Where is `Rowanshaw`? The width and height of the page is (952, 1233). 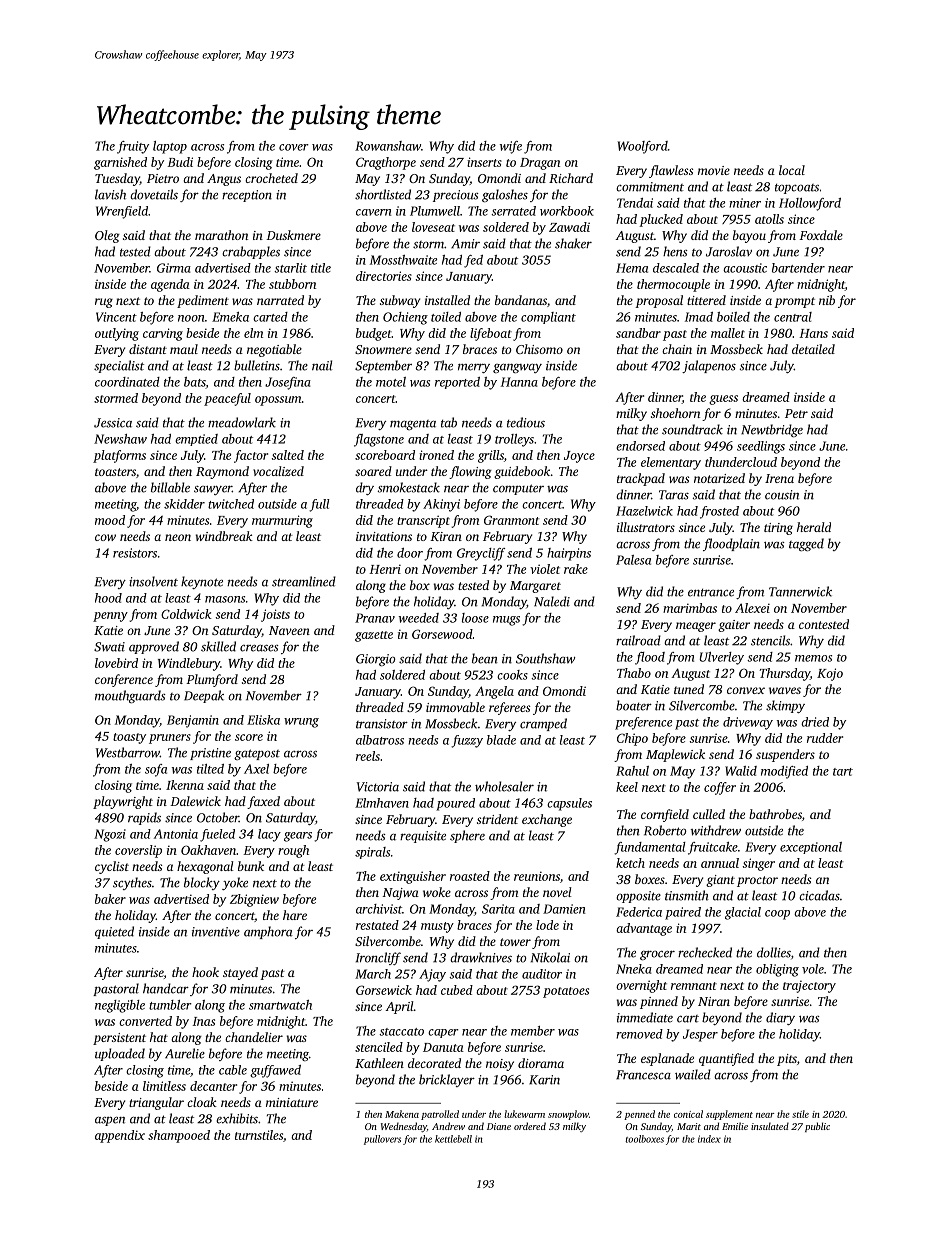
Rowanshaw is located at coordinates (388, 146).
